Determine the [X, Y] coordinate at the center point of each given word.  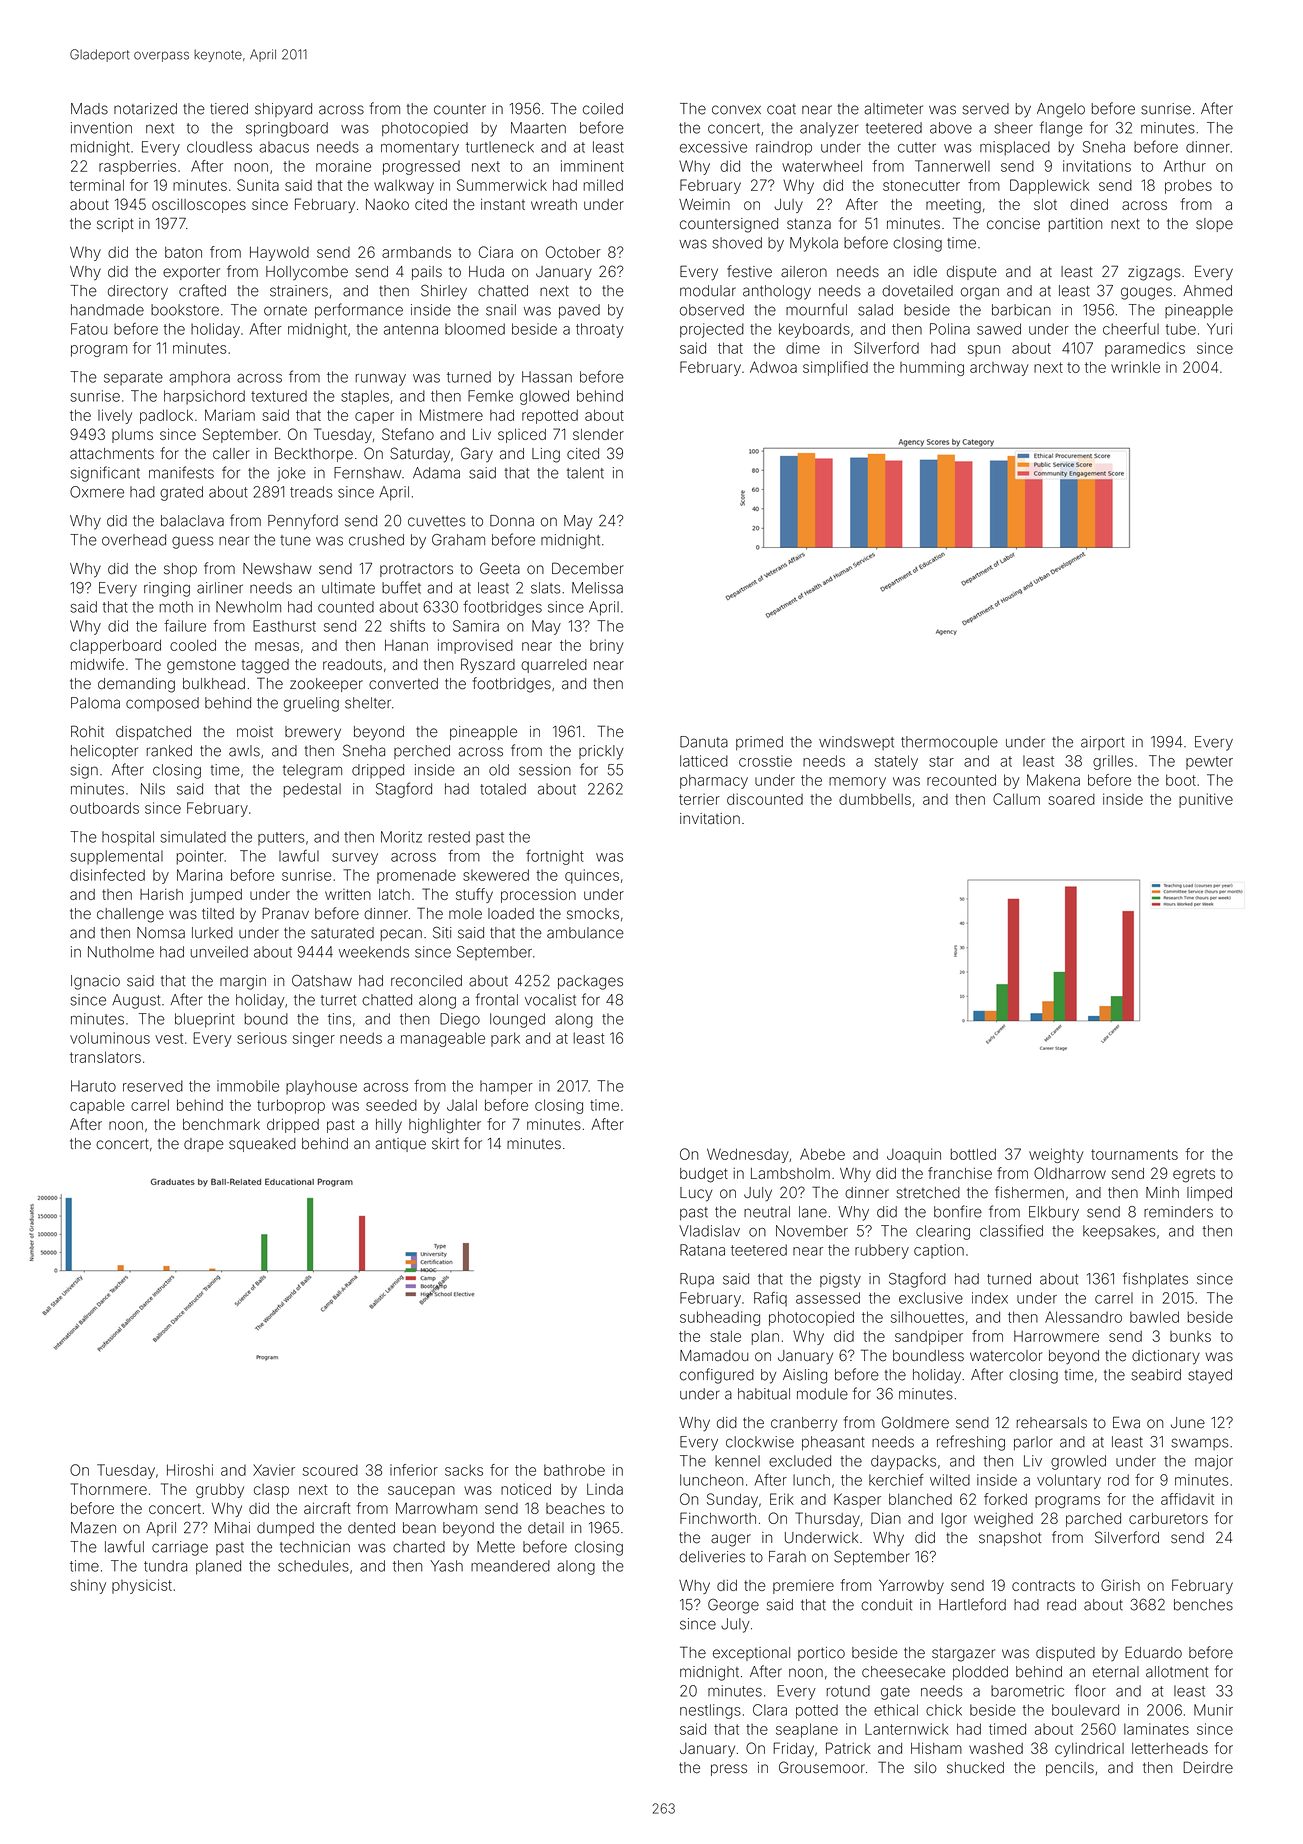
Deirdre [1208, 1767]
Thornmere [109, 1489]
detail [546, 1528]
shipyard [283, 110]
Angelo [1061, 110]
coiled [603, 109]
